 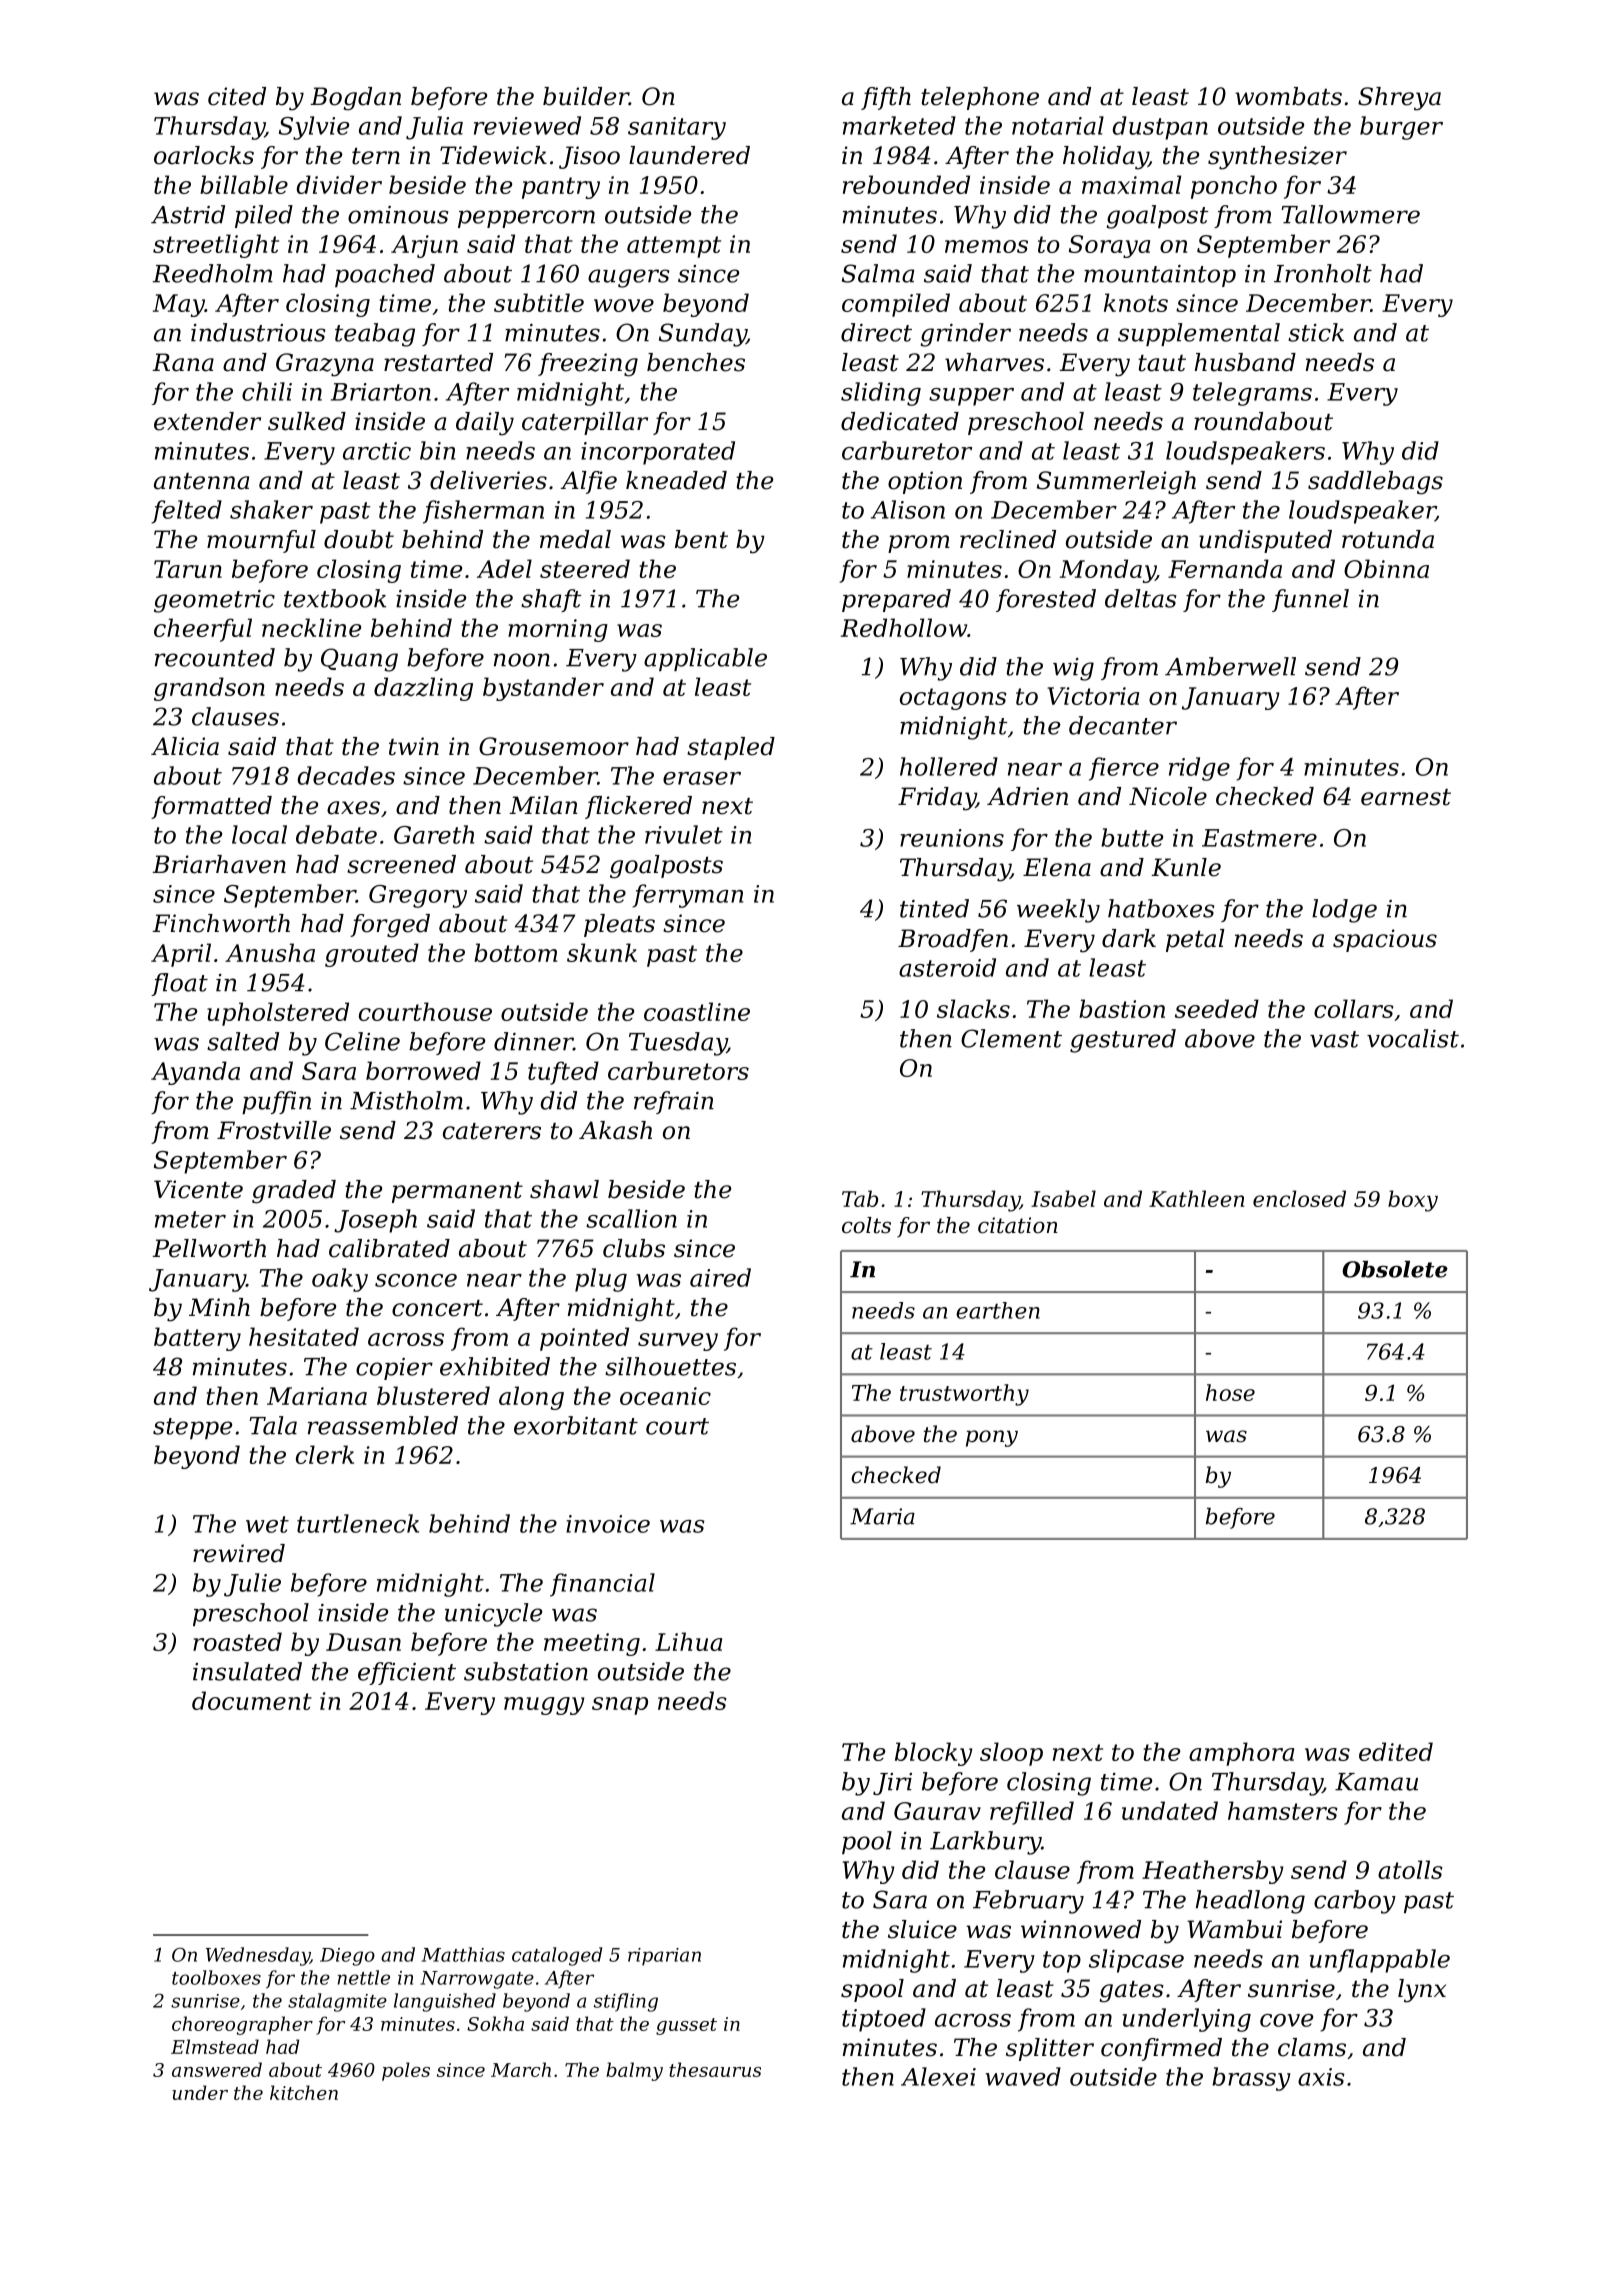 What do you see at coordinates (1355, 1902) in the page?
I see `carboy` at bounding box center [1355, 1902].
